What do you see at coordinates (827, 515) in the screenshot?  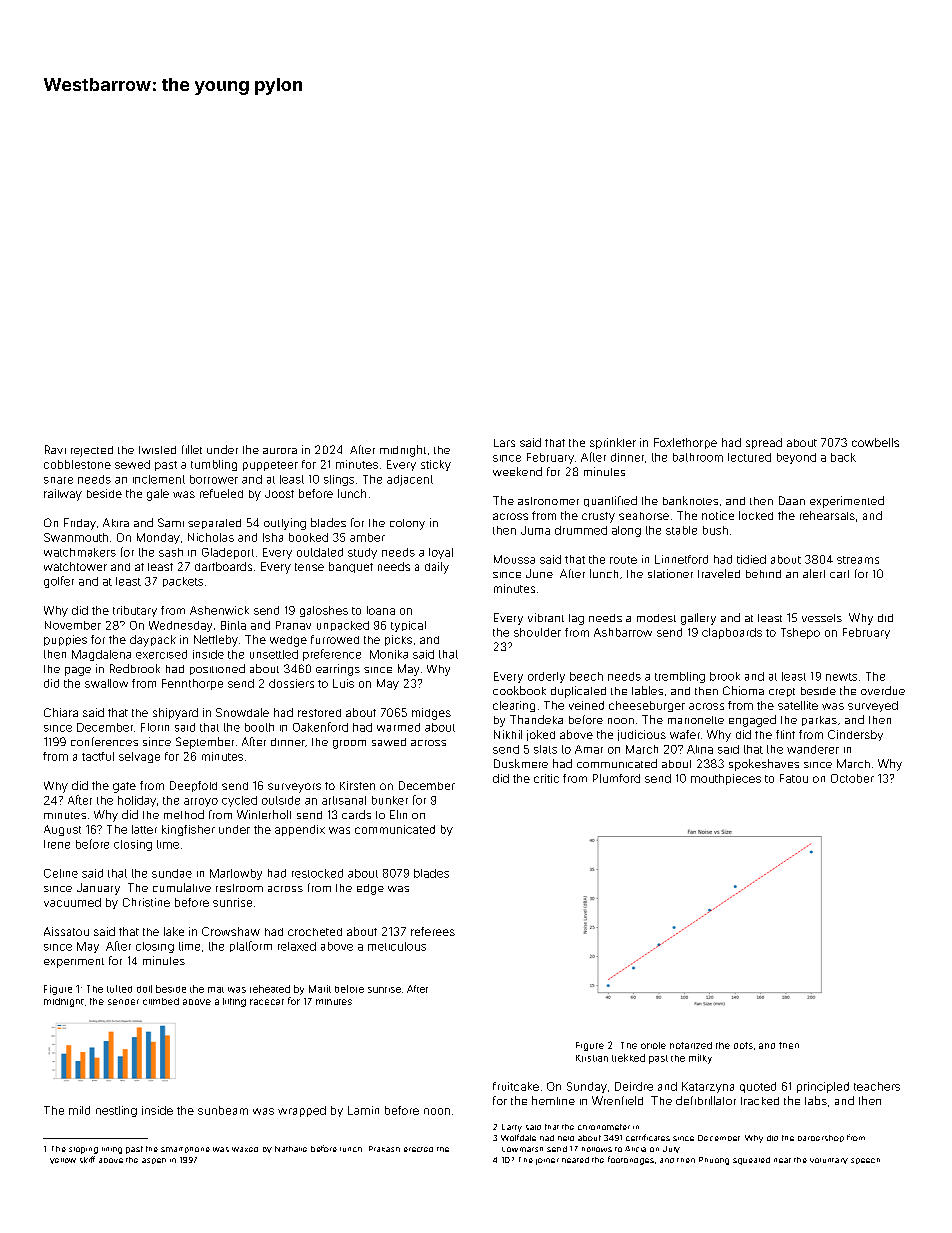 I see `rehearsals` at bounding box center [827, 515].
